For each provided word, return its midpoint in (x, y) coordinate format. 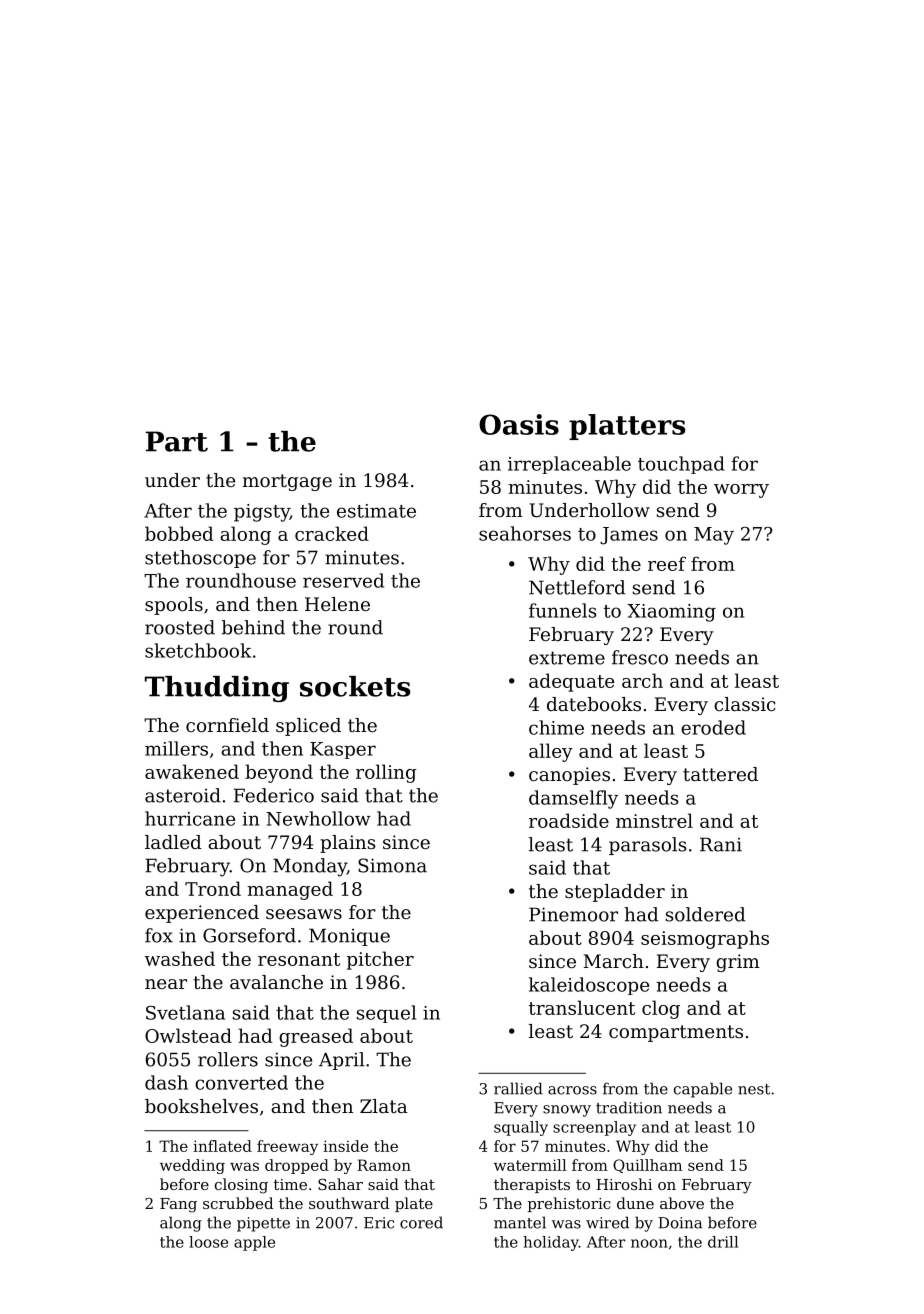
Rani (721, 844)
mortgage (287, 482)
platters (627, 427)
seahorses (525, 533)
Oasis (519, 424)
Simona (392, 865)
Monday (310, 867)
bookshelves (201, 1106)
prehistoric (569, 1204)
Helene (337, 604)
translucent (582, 1007)
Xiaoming (671, 613)
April (342, 1061)
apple (254, 1243)
